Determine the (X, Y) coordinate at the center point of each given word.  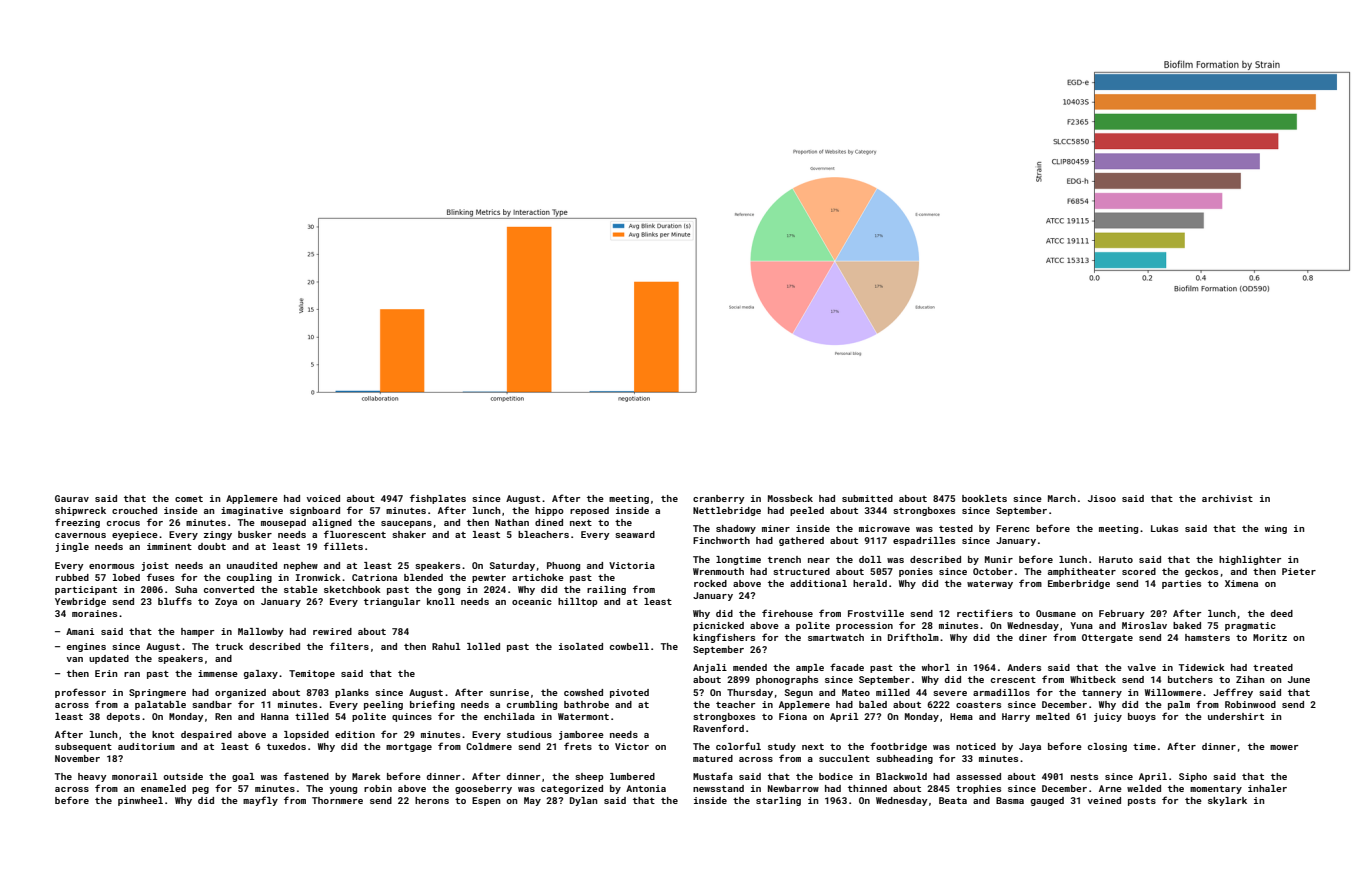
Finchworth (721, 540)
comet (189, 499)
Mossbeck (790, 498)
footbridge (898, 747)
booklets (984, 498)
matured (713, 758)
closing (1107, 747)
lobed (126, 577)
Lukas (1164, 528)
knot (163, 734)
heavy (92, 777)
